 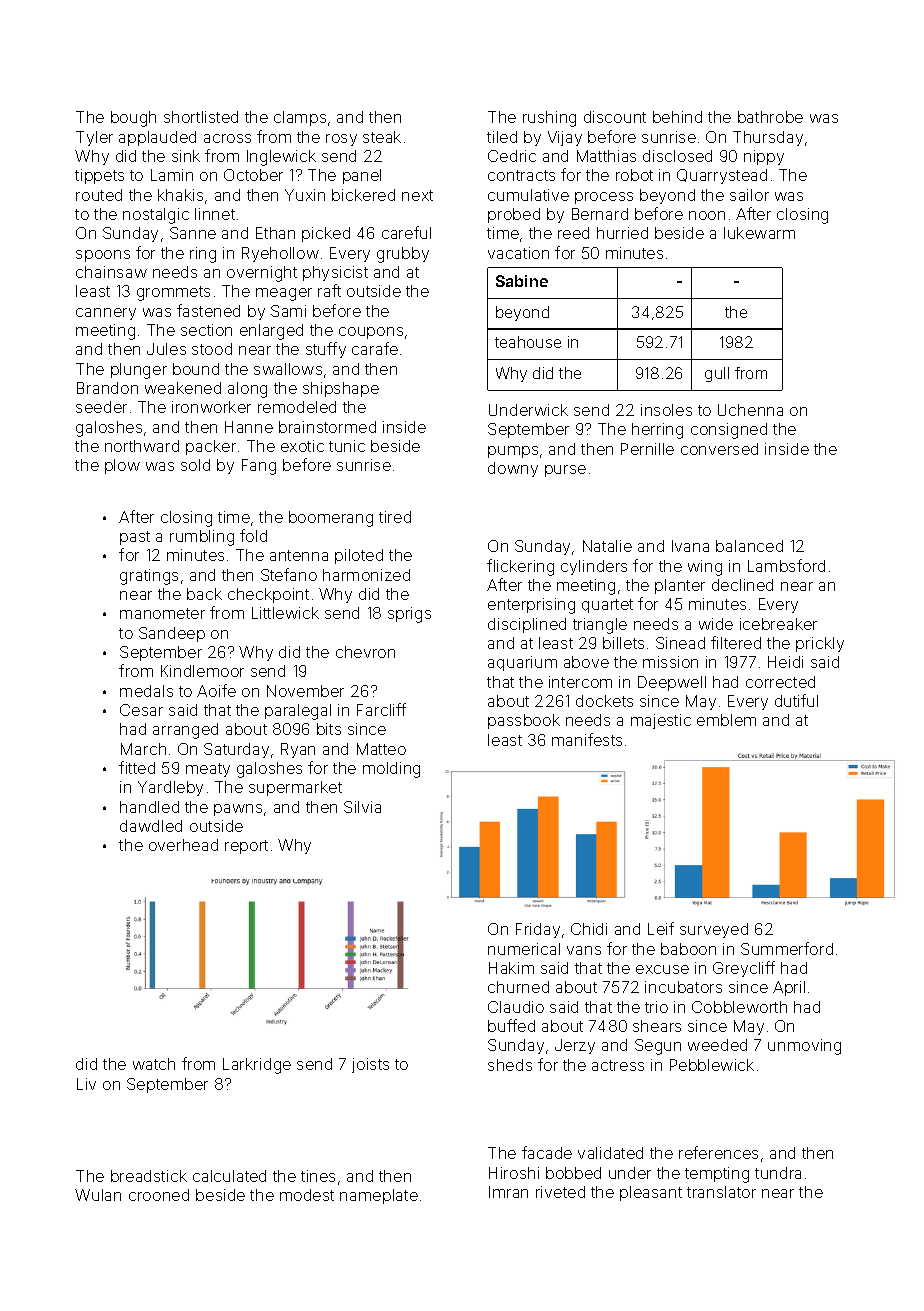 What do you see at coordinates (510, 1065) in the screenshot?
I see `sheds` at bounding box center [510, 1065].
